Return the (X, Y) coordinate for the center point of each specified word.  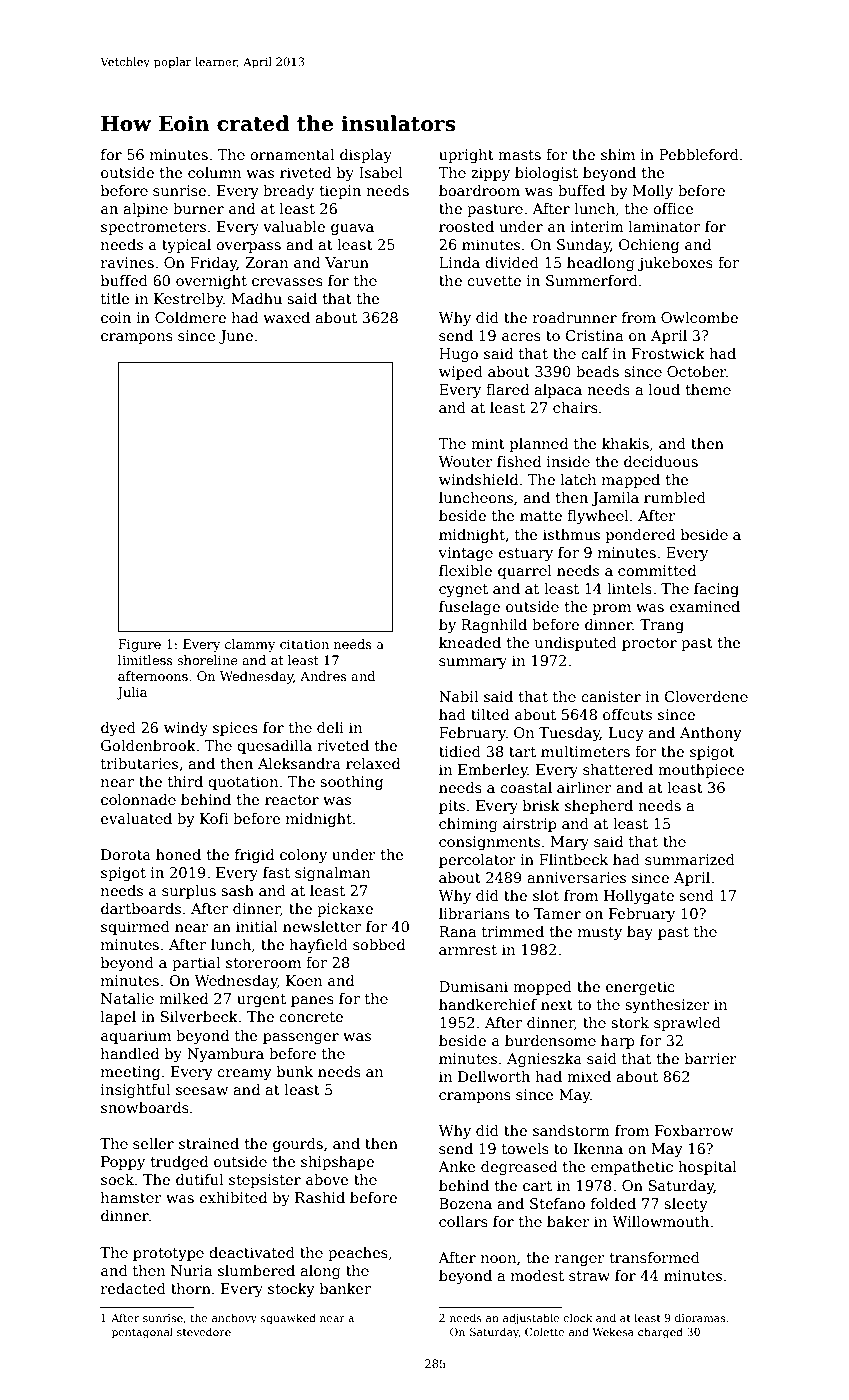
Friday (213, 264)
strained (209, 1143)
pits (452, 807)
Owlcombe (699, 317)
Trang (662, 626)
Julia (131, 693)
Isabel (381, 172)
